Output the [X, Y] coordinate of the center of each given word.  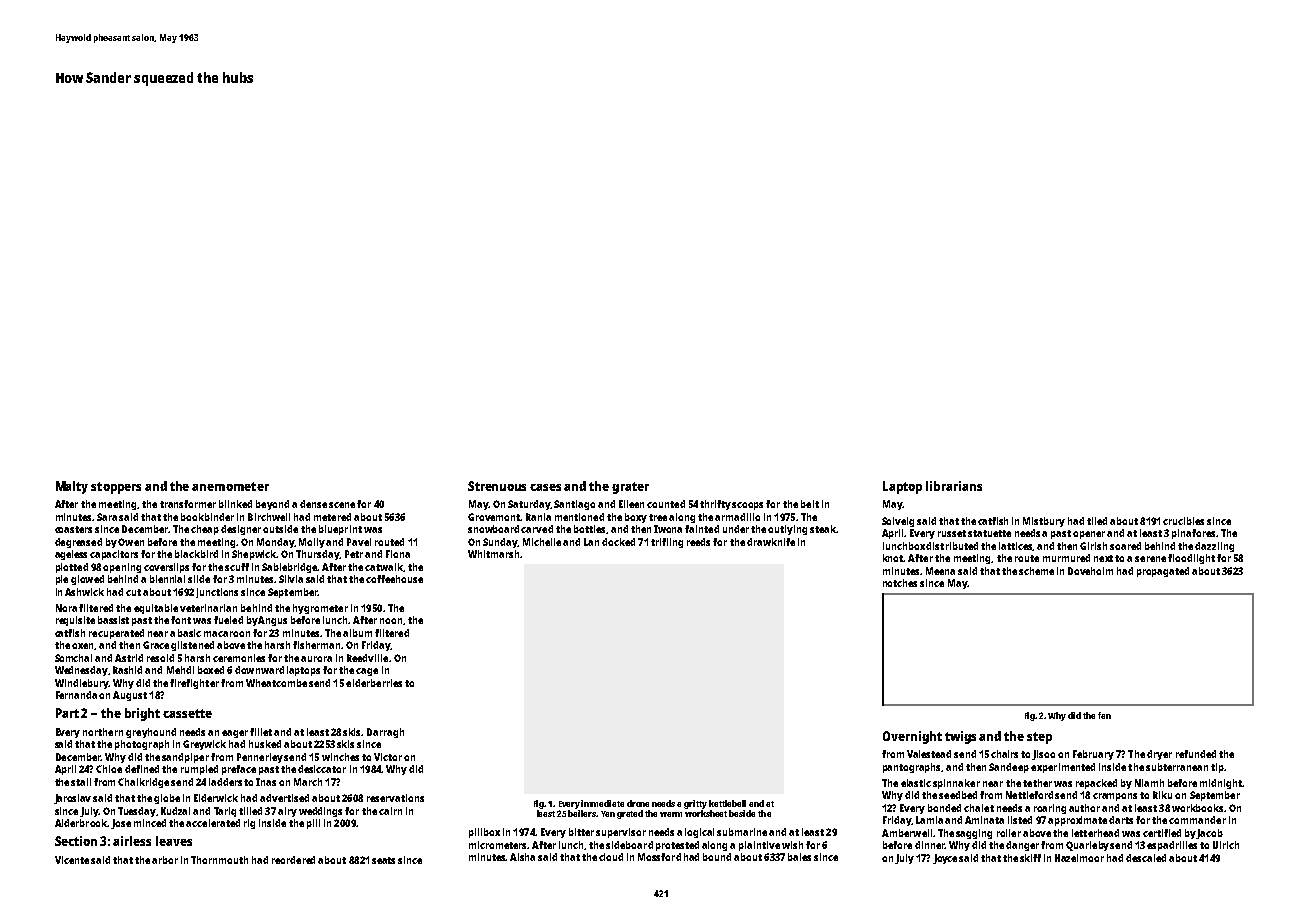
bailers [582, 813]
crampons [1115, 797]
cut [133, 592]
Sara [107, 517]
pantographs [911, 768]
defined [142, 769]
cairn [390, 811]
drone [638, 803]
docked [618, 542]
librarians [954, 486]
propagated [1163, 572]
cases [545, 487]
